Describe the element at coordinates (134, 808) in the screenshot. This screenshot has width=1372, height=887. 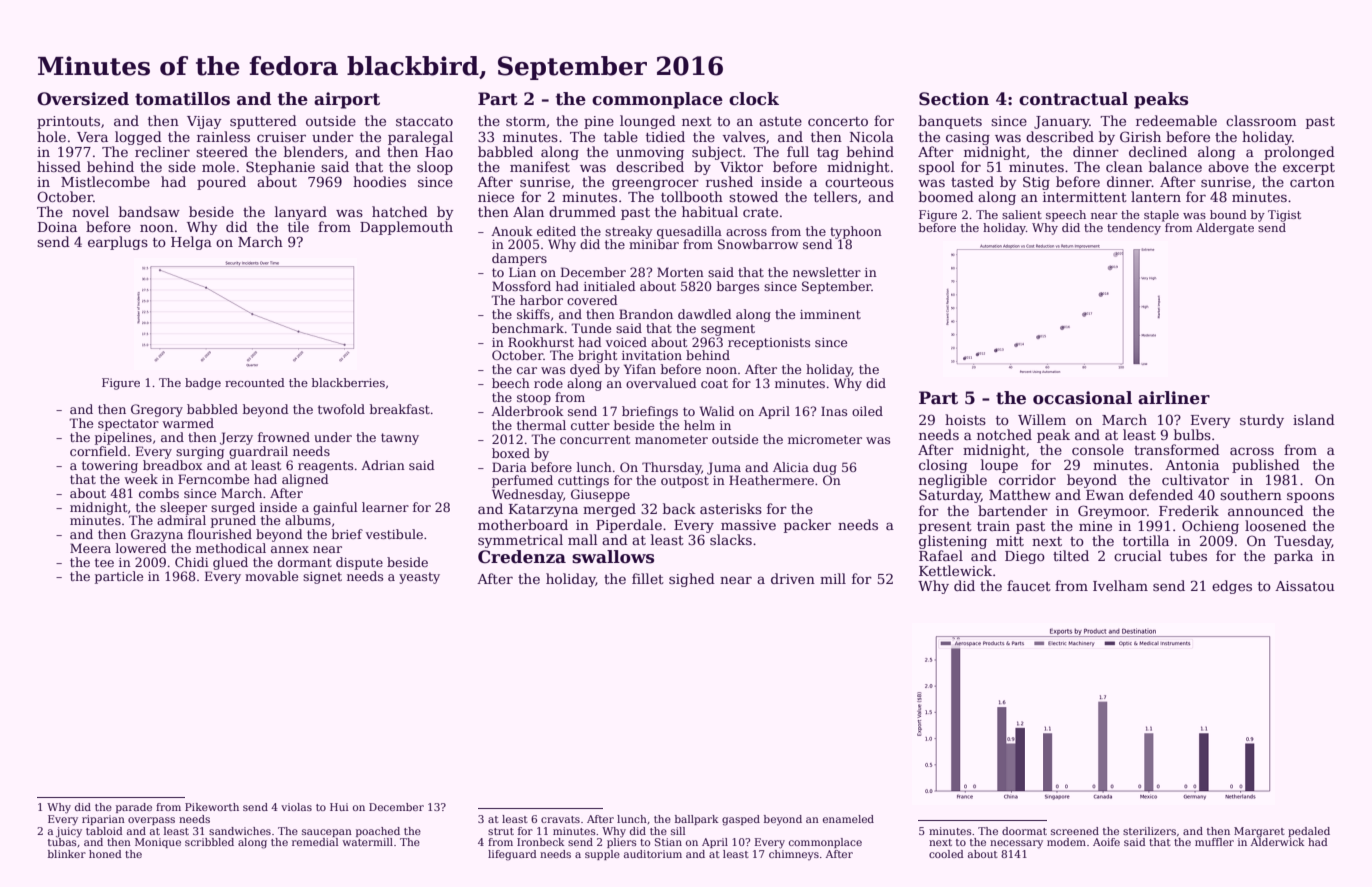
I see `parade` at that location.
